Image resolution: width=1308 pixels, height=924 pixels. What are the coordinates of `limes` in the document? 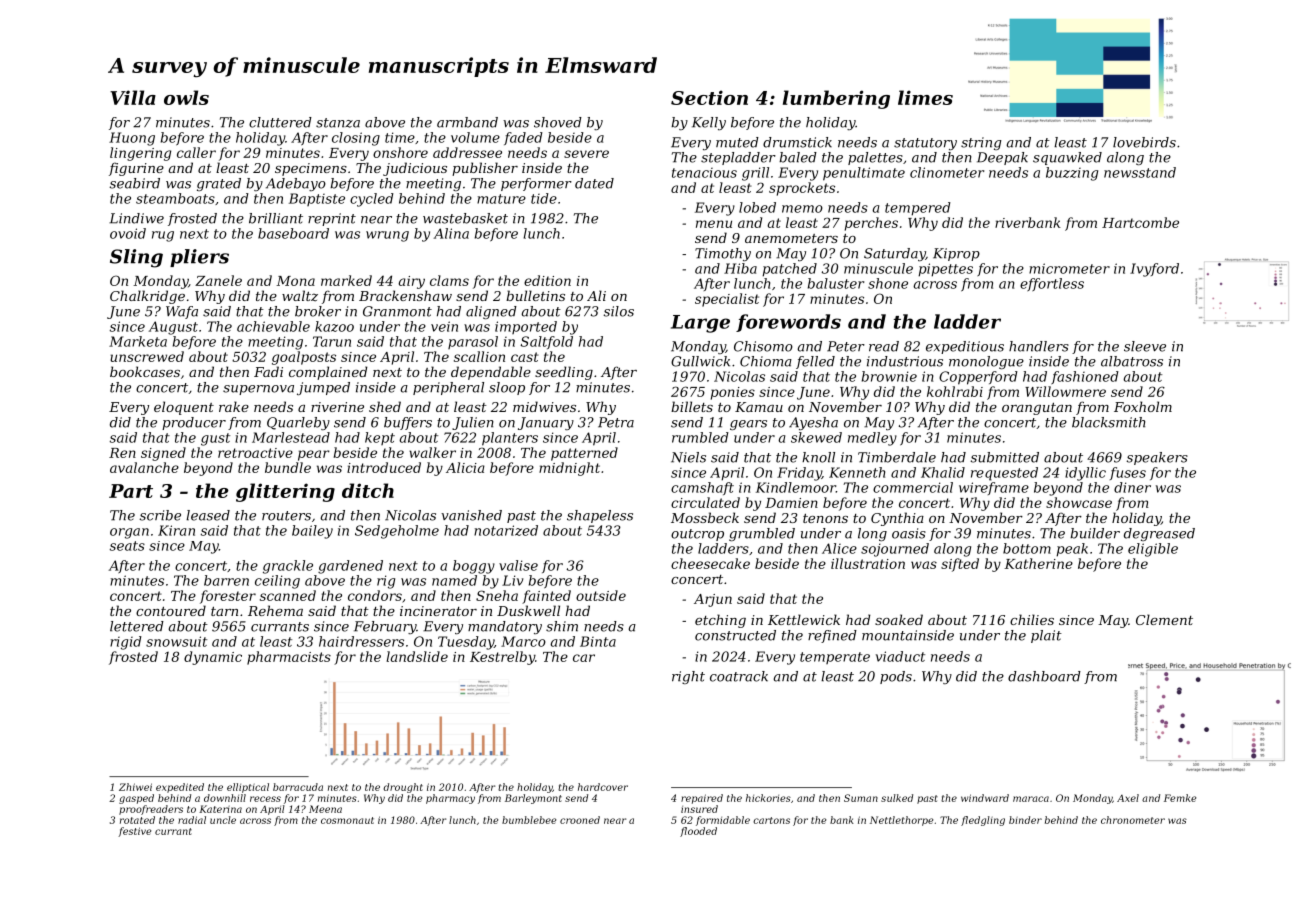 It's located at (925, 97).
